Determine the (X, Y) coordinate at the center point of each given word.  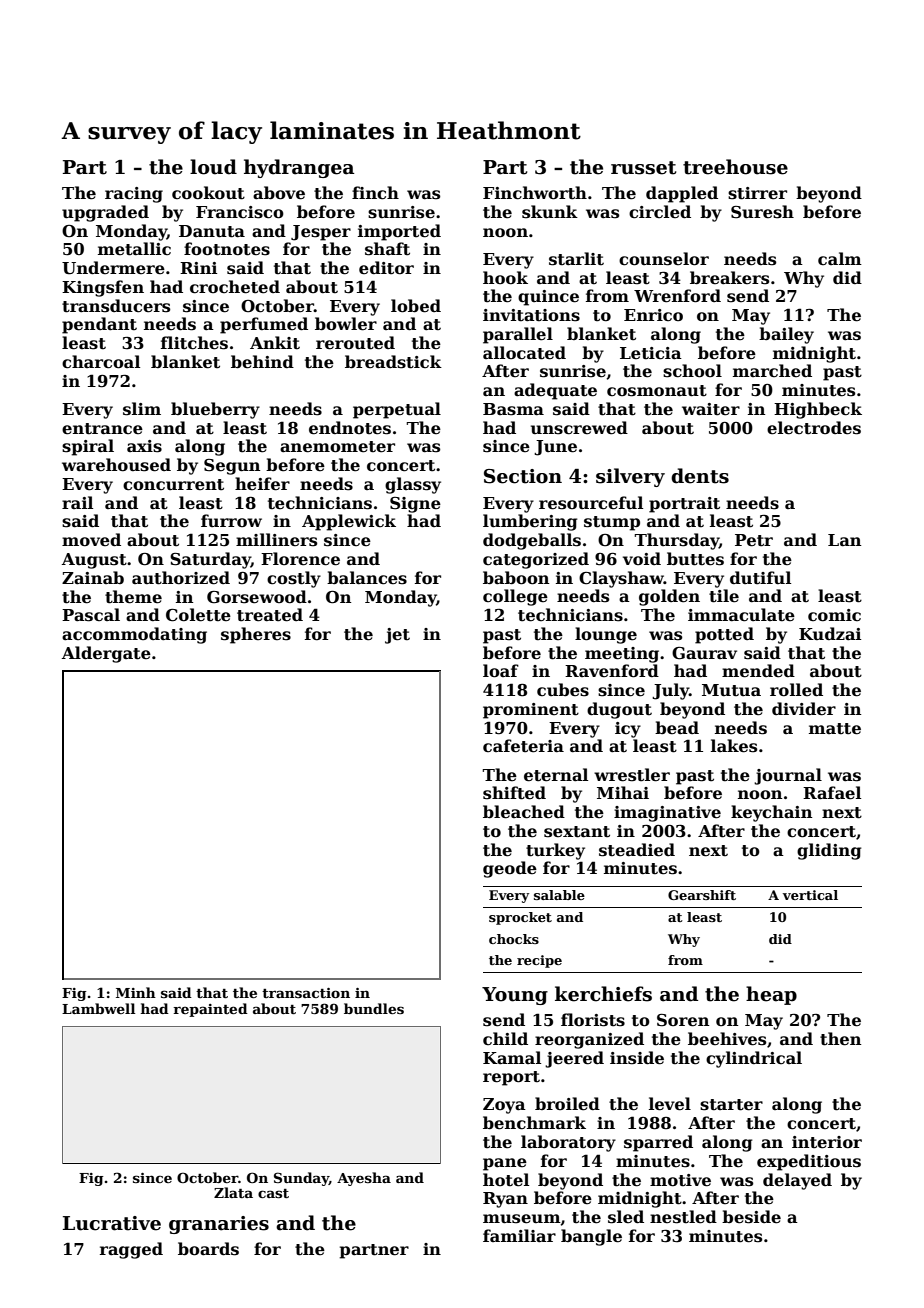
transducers (116, 306)
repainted (210, 1010)
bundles (374, 1008)
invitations (531, 315)
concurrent (173, 485)
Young (515, 996)
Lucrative (112, 1223)
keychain (771, 813)
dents (700, 476)
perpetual (397, 410)
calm (840, 258)
